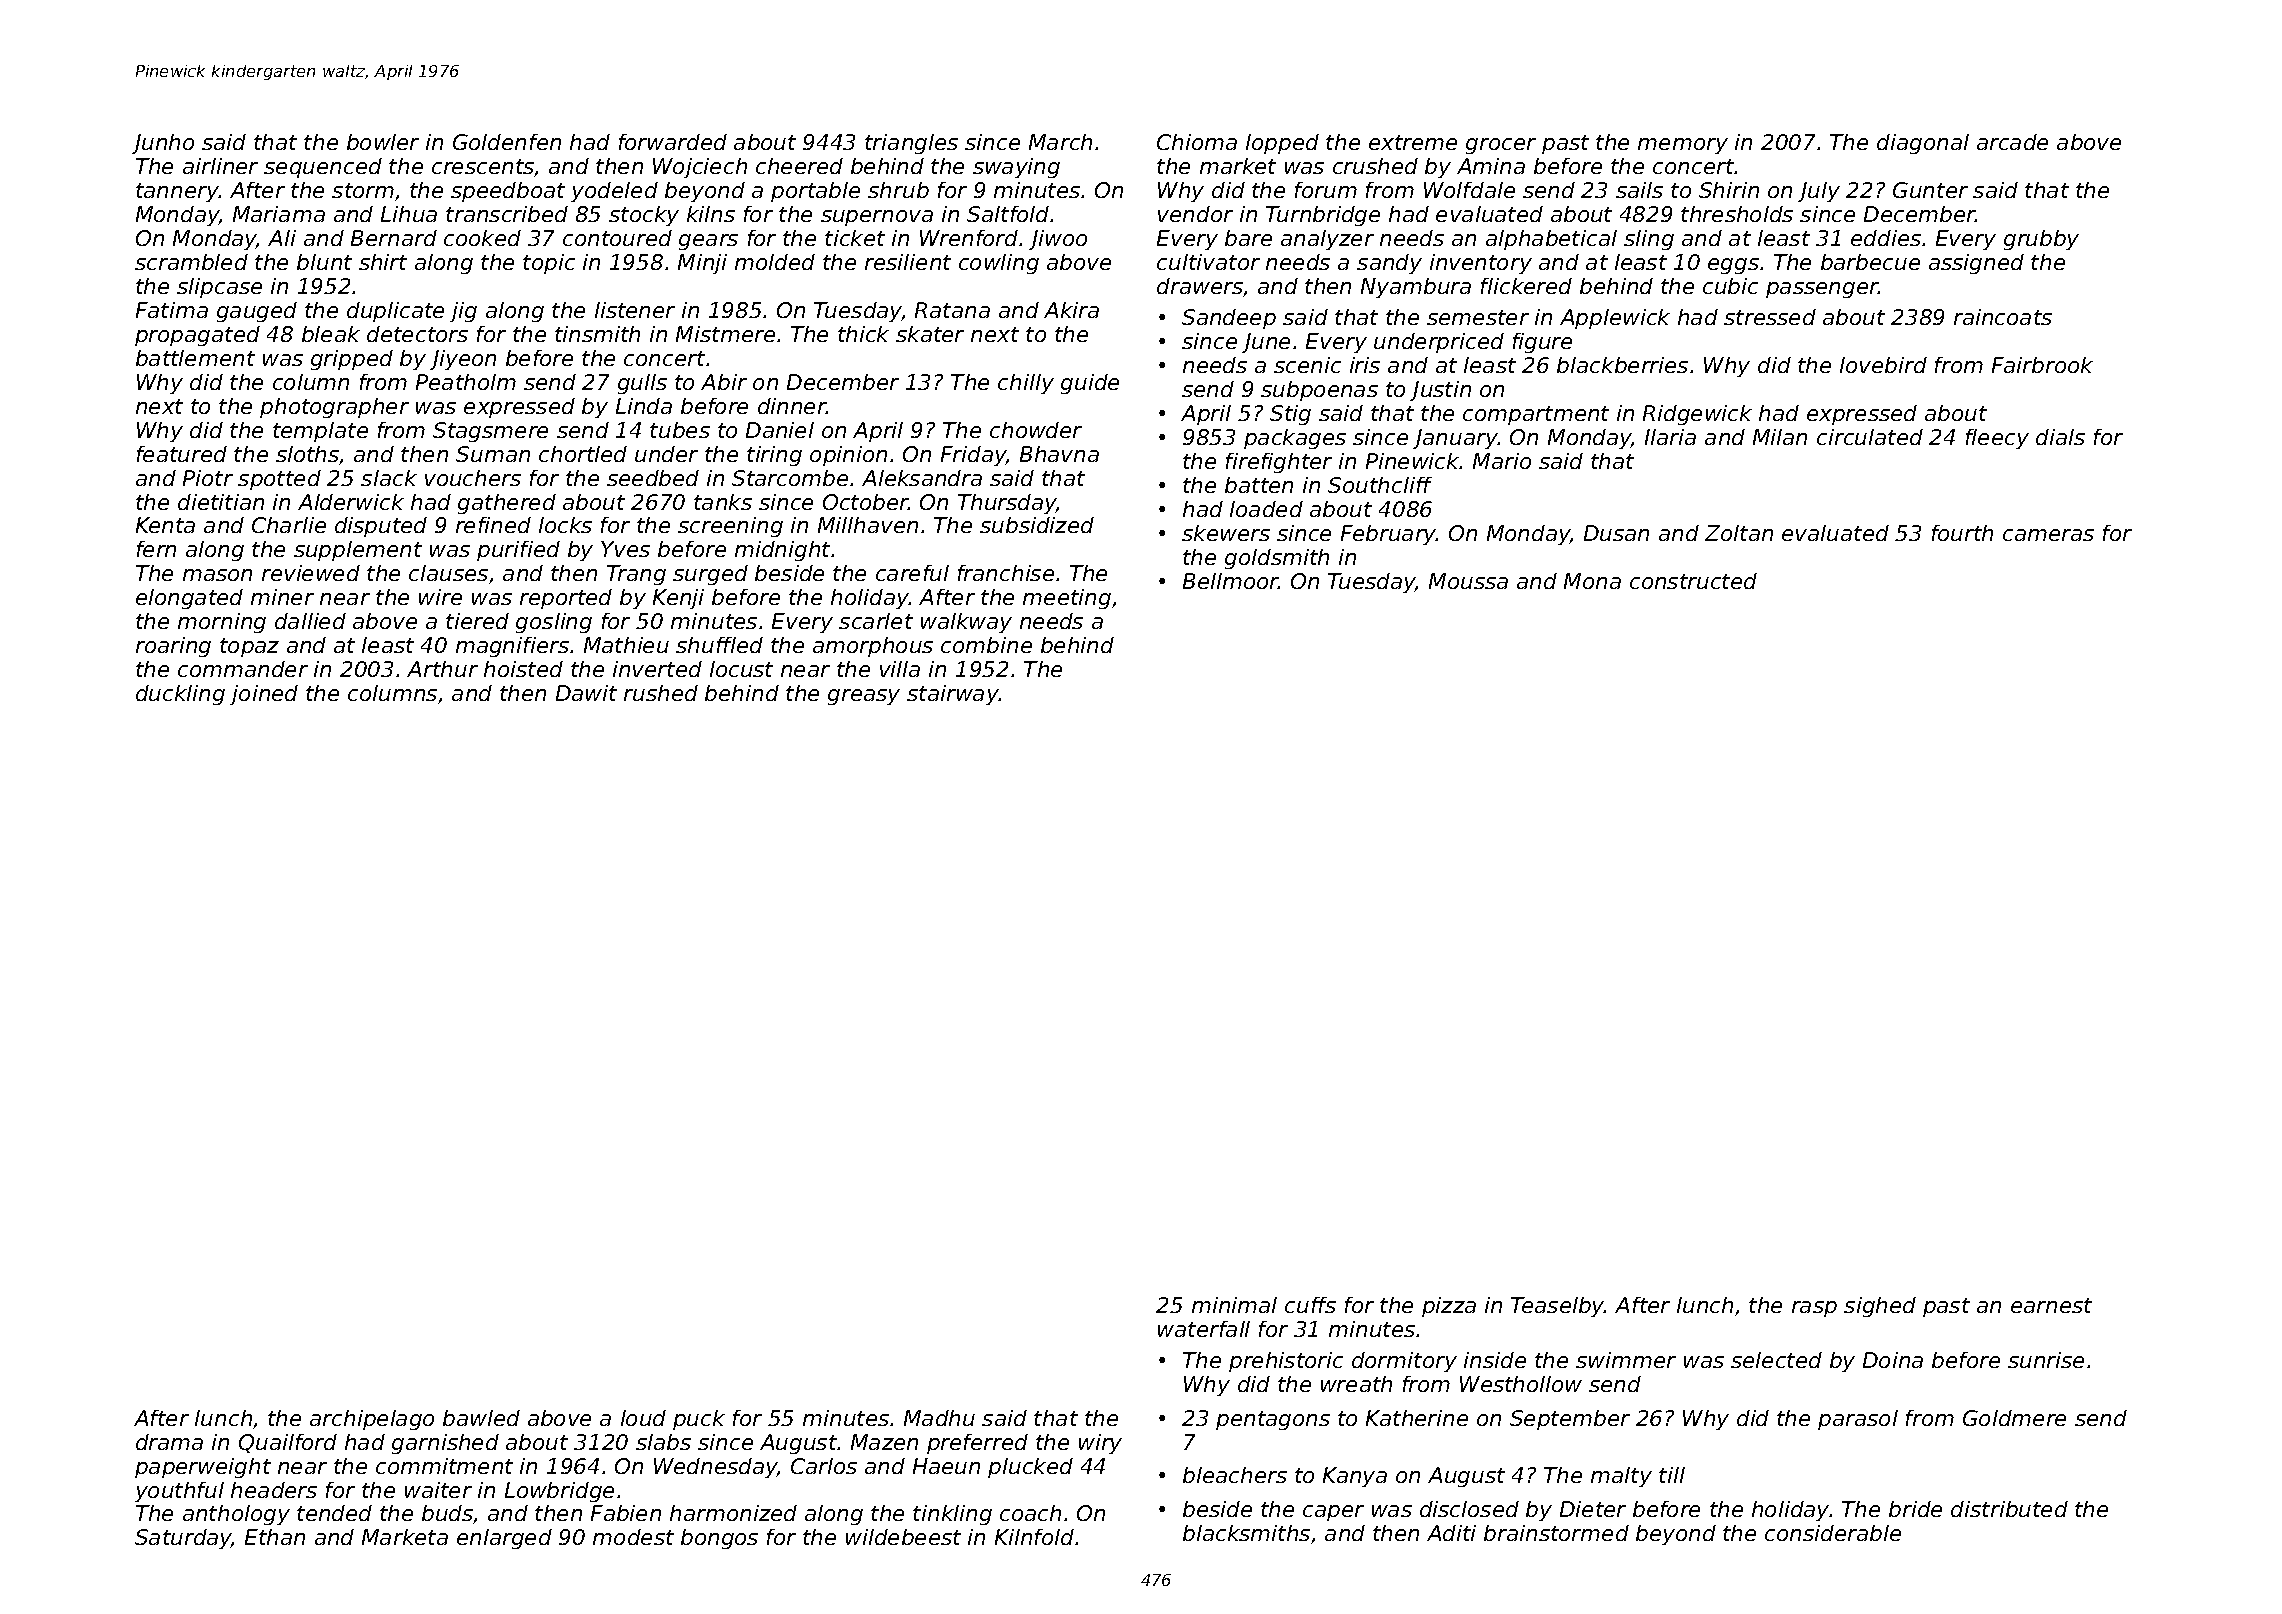  What do you see at coordinates (1930, 190) in the screenshot?
I see `Gunter` at bounding box center [1930, 190].
